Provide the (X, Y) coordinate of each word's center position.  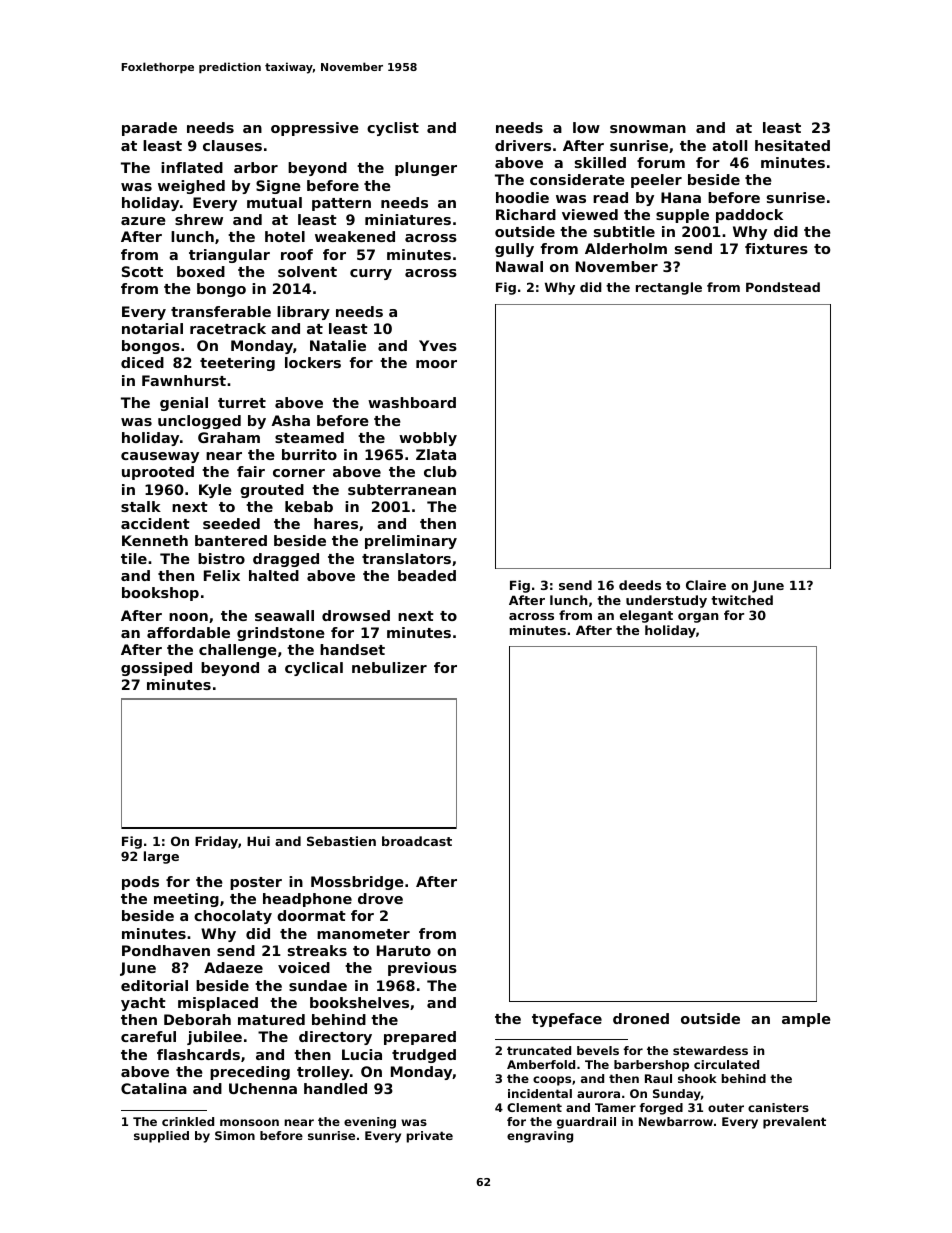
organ (698, 618)
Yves (438, 345)
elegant (646, 616)
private (429, 1137)
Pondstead (783, 287)
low (586, 127)
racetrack (228, 328)
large (161, 857)
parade (149, 129)
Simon (235, 1135)
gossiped (156, 669)
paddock (749, 216)
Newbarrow (676, 1121)
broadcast (417, 841)
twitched (742, 600)
